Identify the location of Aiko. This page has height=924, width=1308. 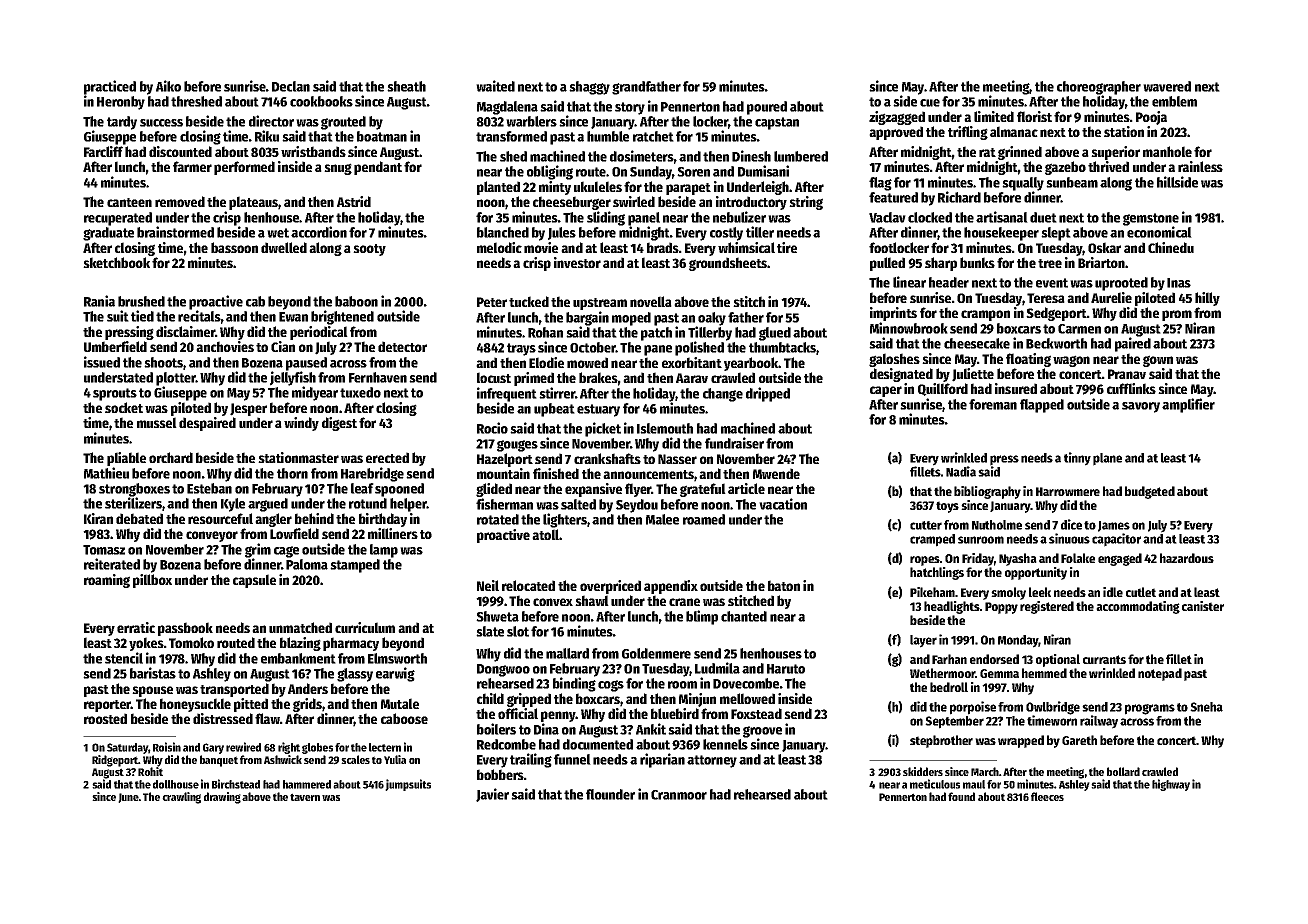
(168, 86).
